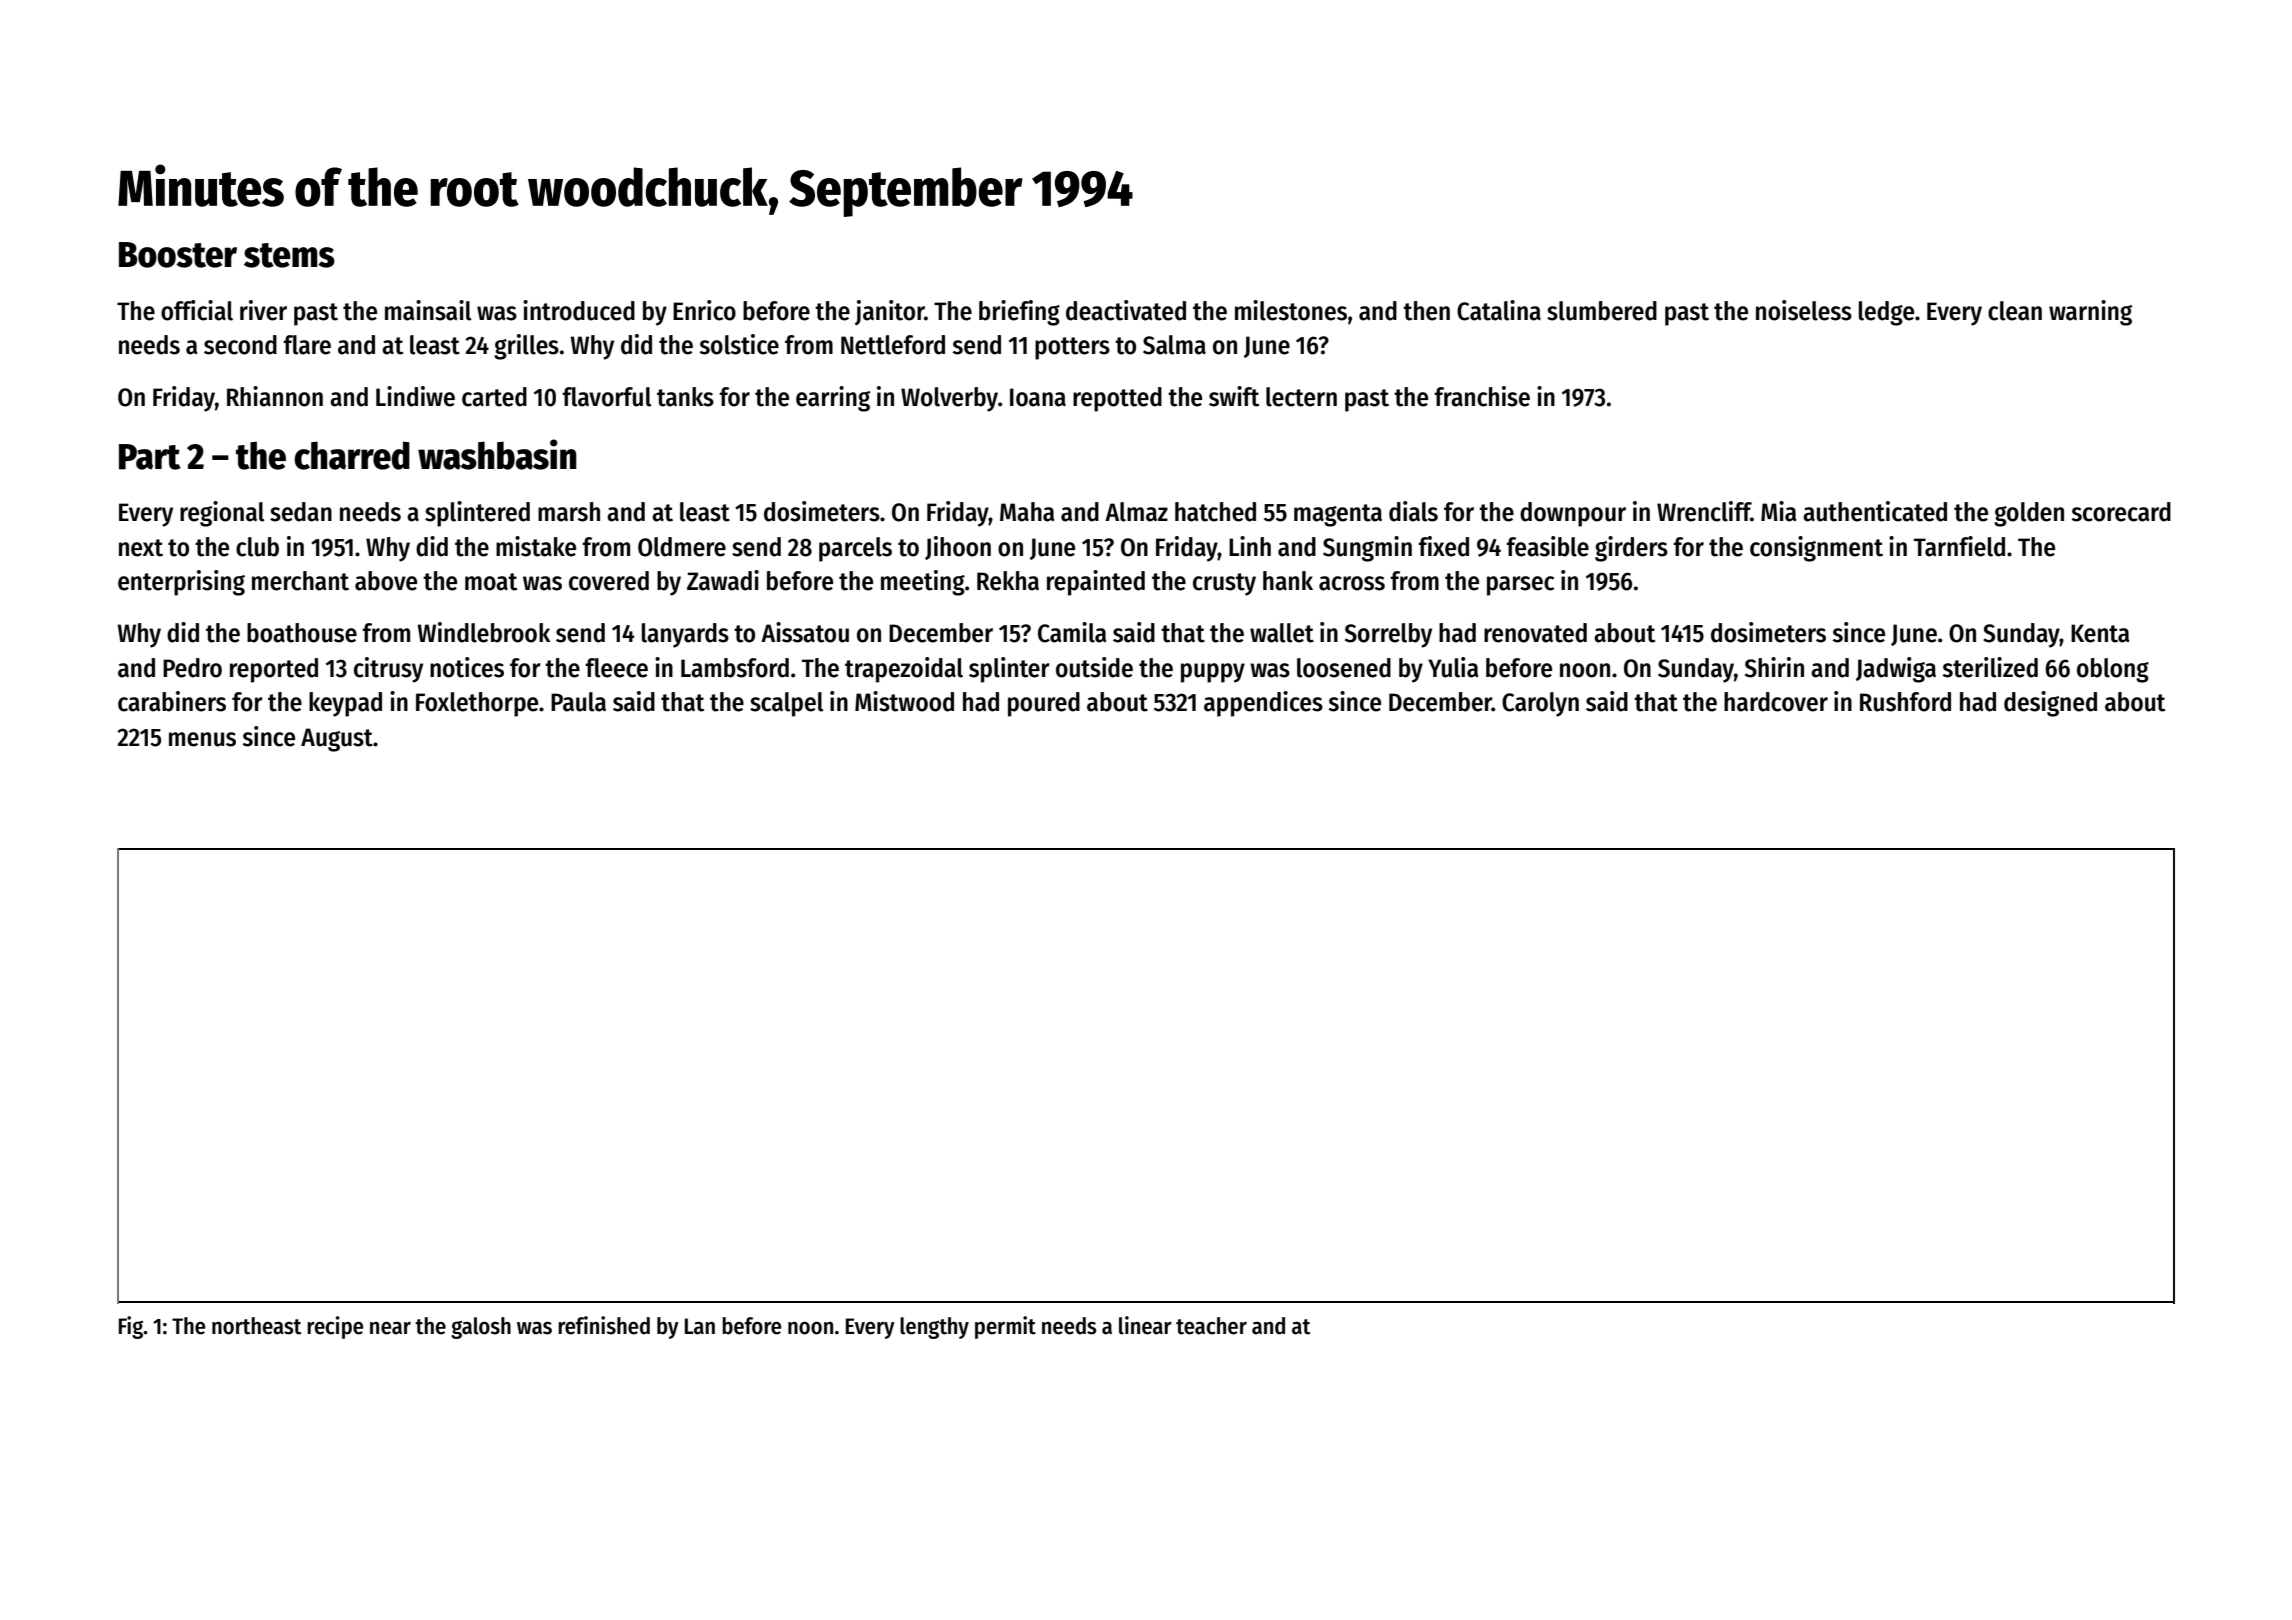 This screenshot has width=2292, height=1620. What do you see at coordinates (1301, 397) in the screenshot?
I see `lectern` at bounding box center [1301, 397].
